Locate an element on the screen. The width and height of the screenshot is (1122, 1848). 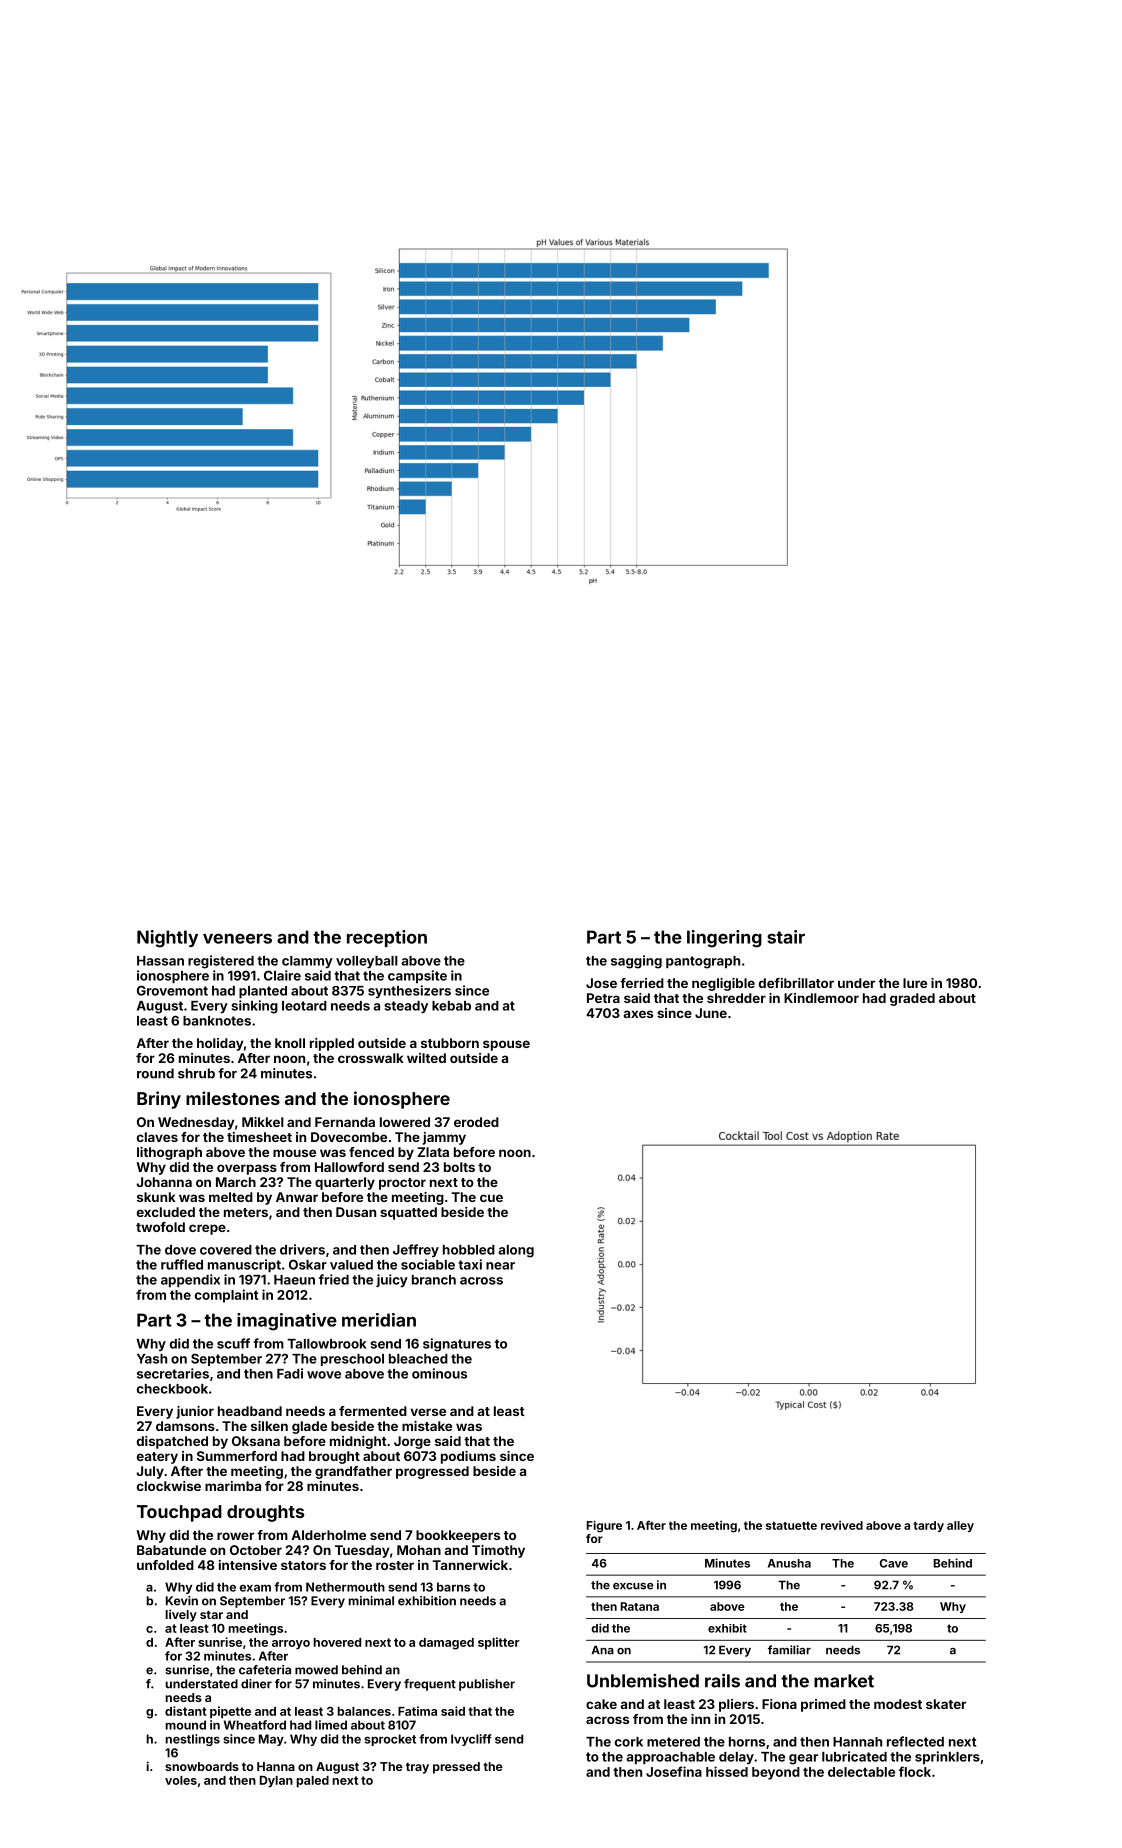
verse is located at coordinates (428, 1412).
